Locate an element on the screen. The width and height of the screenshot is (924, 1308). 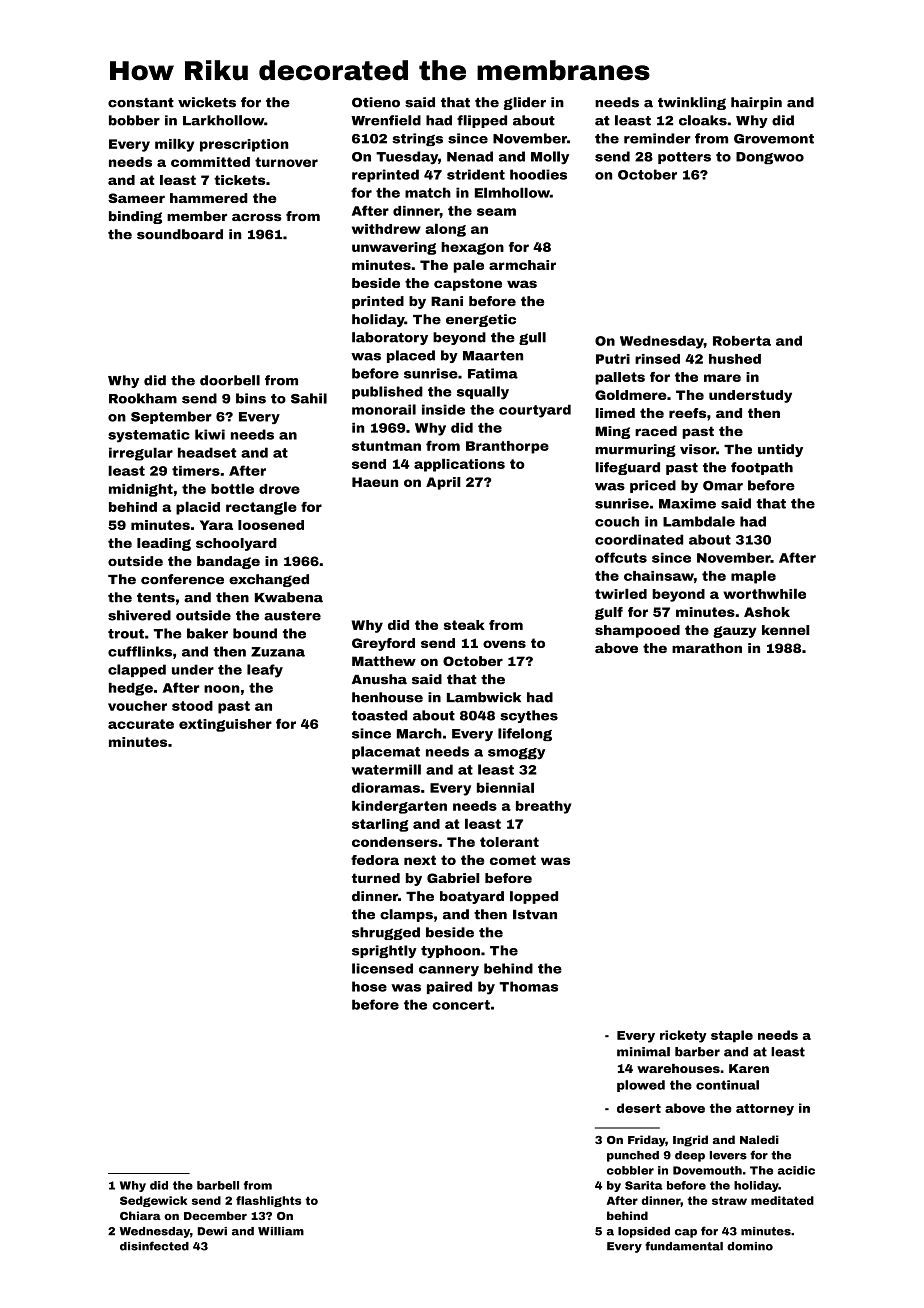
hexagon is located at coordinates (472, 248).
